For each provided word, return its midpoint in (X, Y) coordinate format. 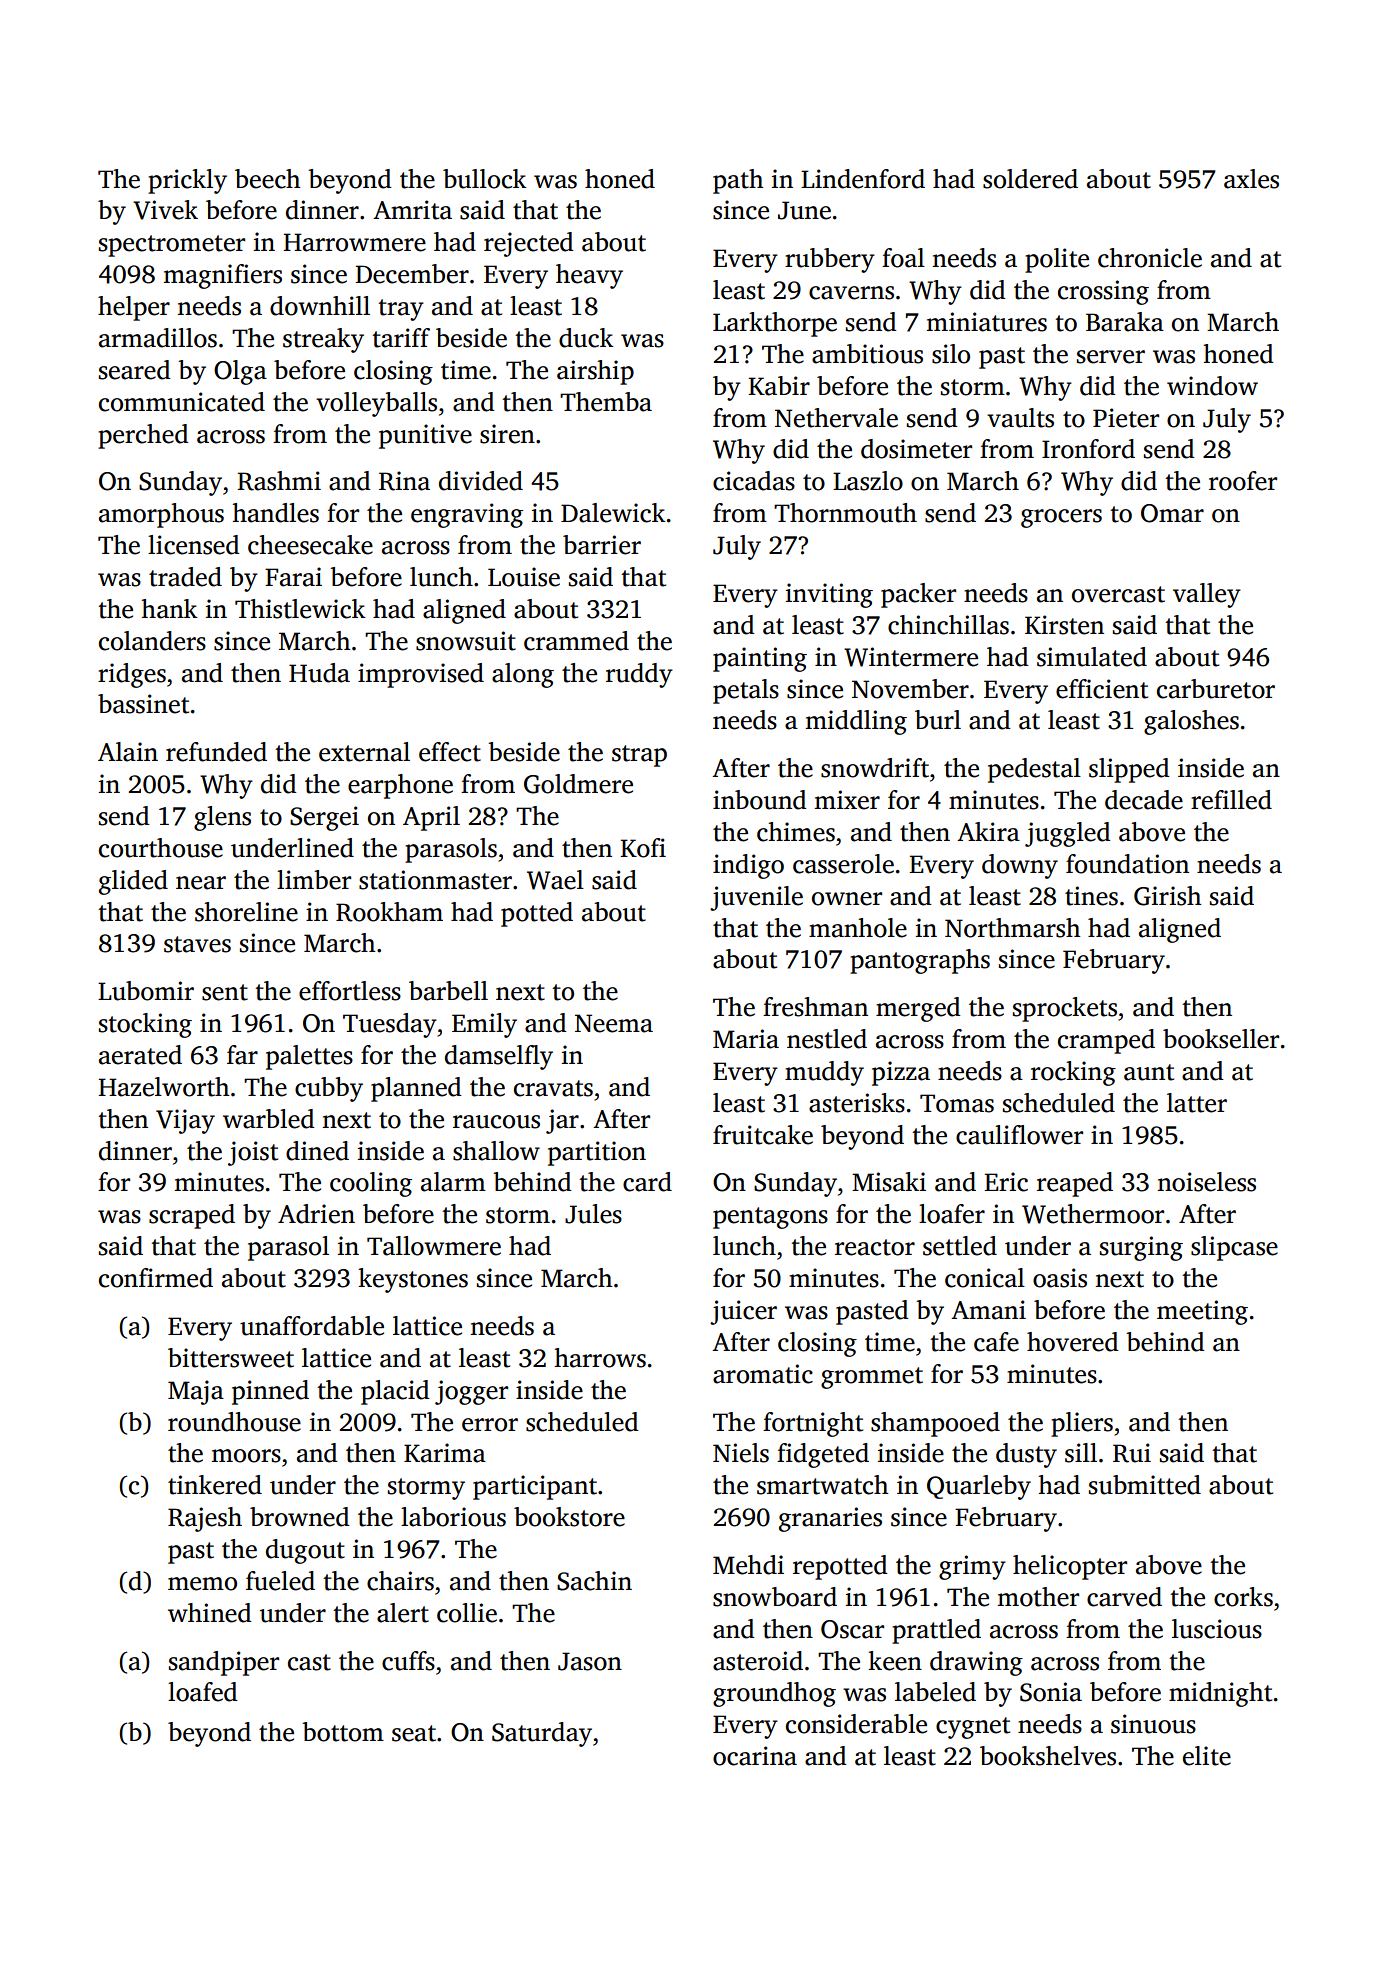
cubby (329, 1089)
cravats (553, 1088)
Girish (1167, 896)
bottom (343, 1732)
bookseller (1221, 1039)
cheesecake (310, 545)
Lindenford (863, 179)
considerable (856, 1724)
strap (639, 756)
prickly (187, 181)
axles (1251, 179)
